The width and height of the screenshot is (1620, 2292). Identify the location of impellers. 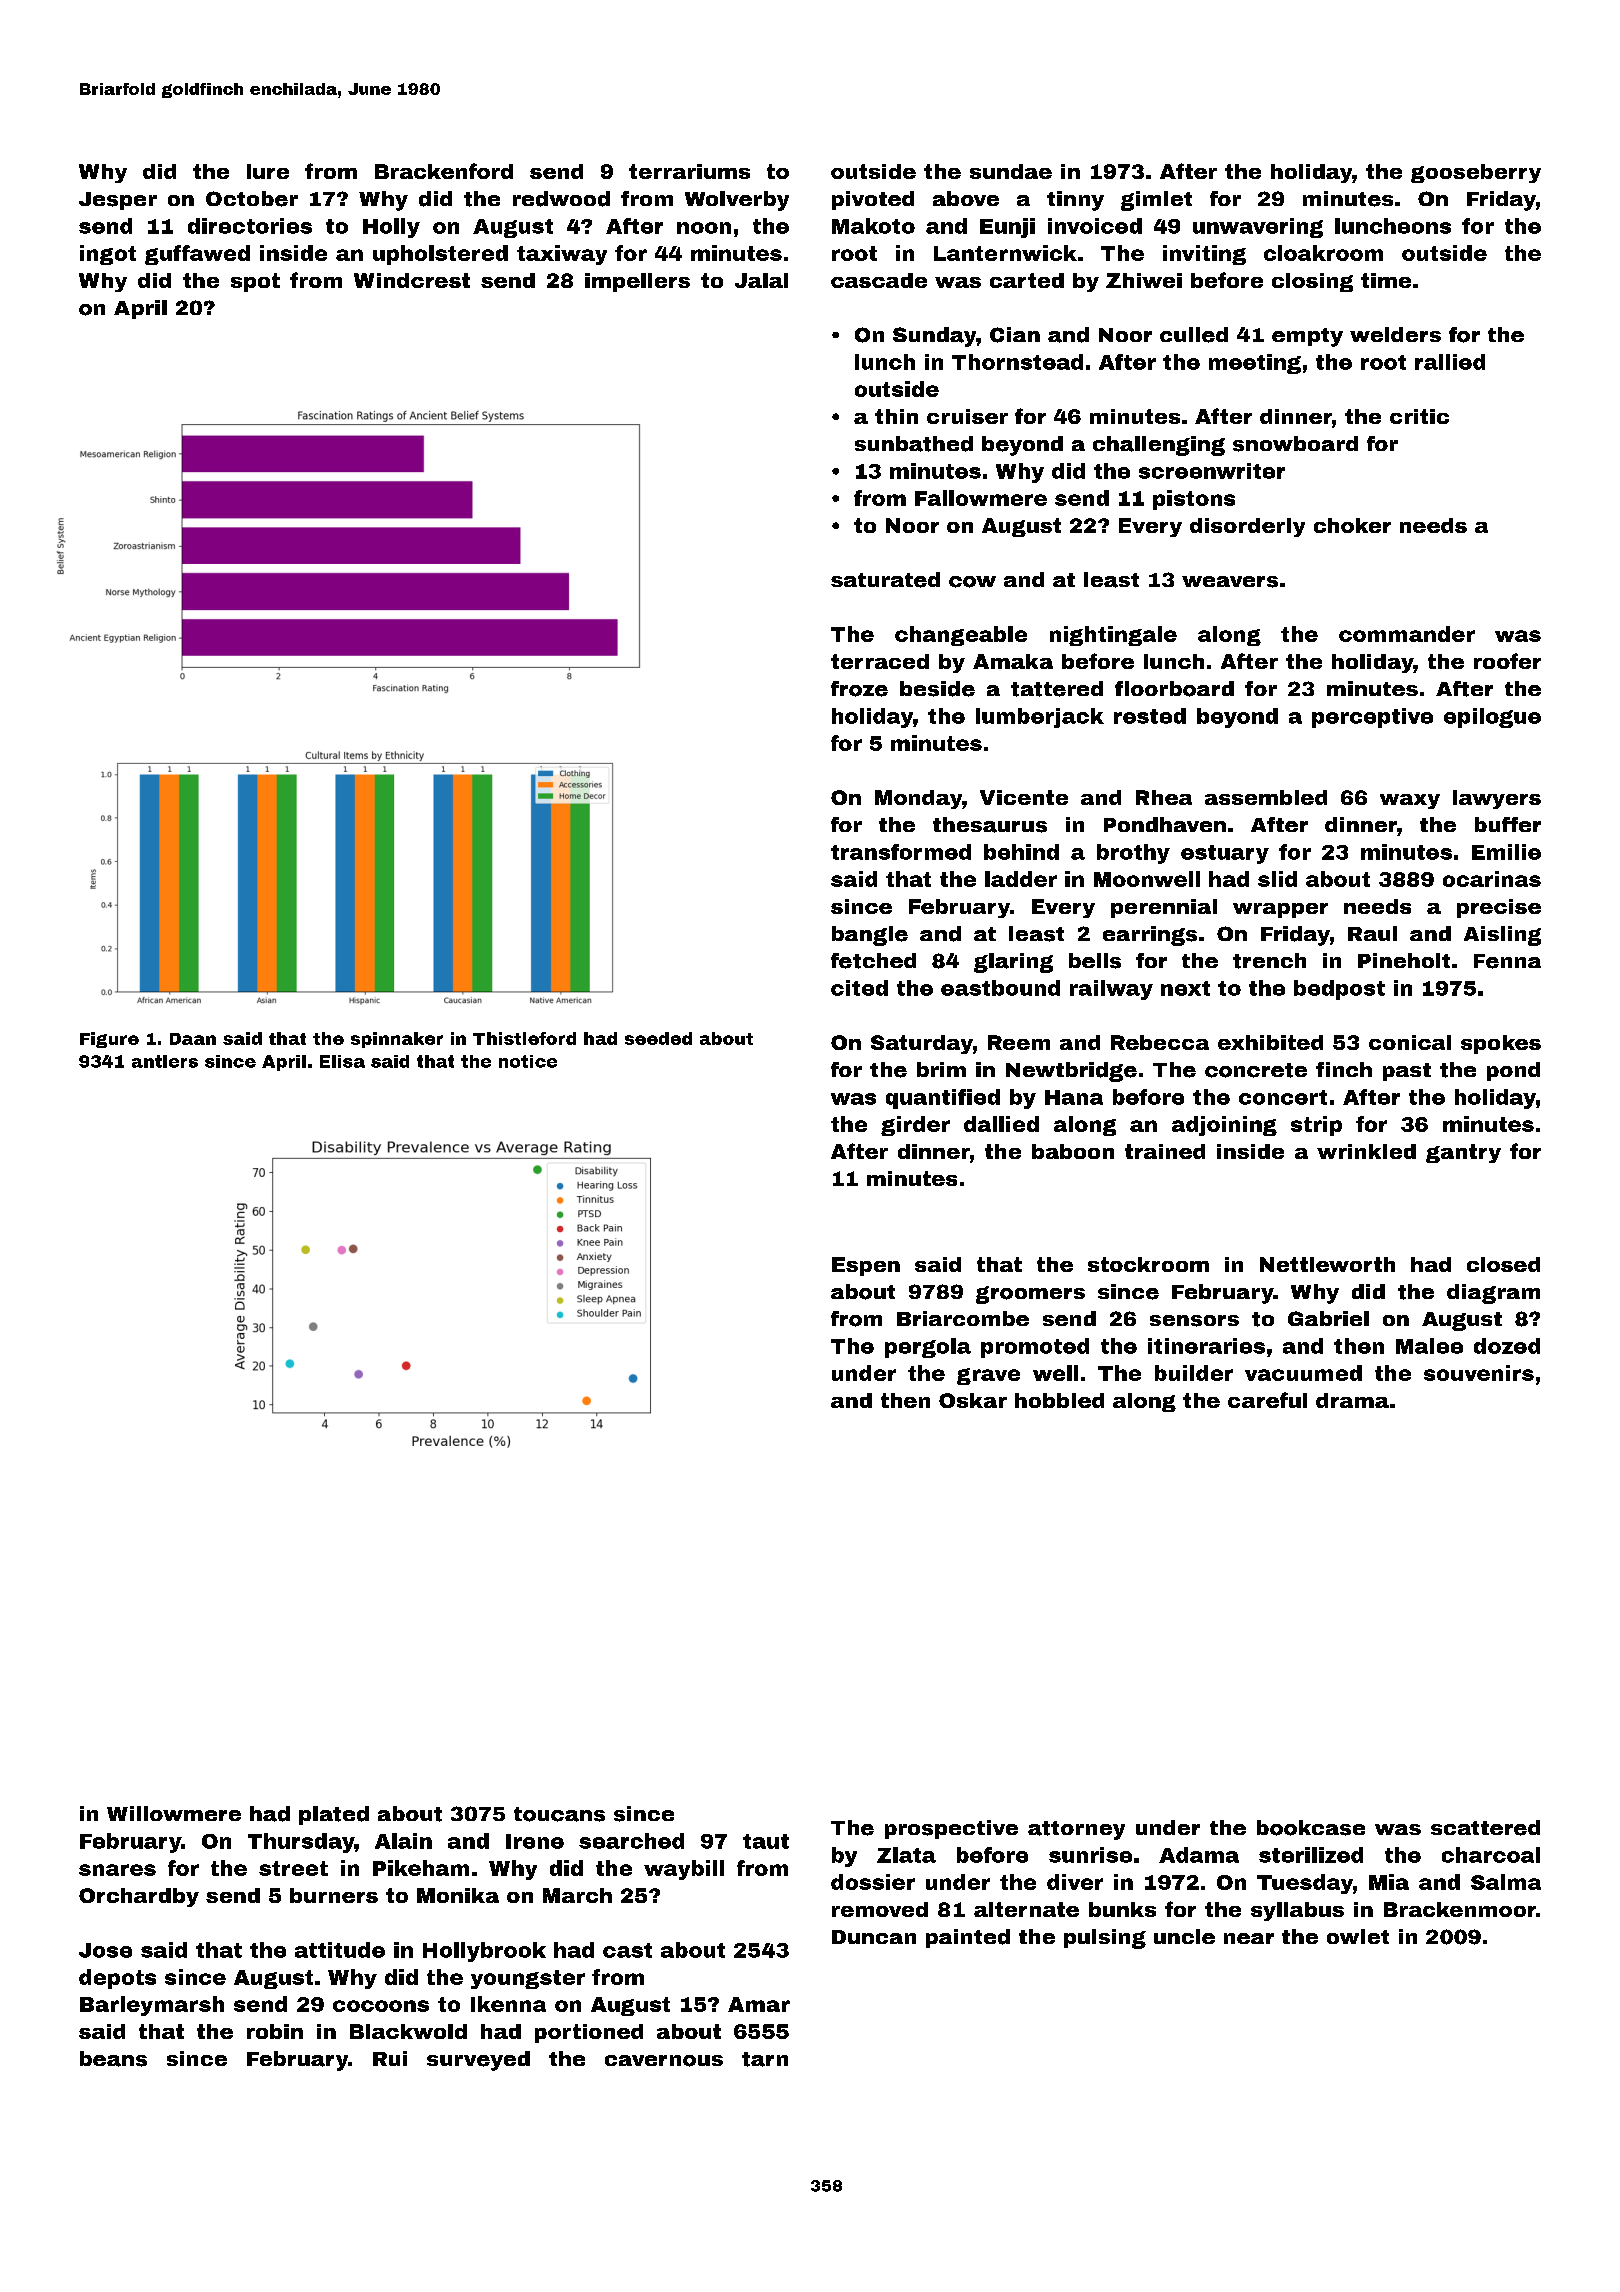
(637, 282).
